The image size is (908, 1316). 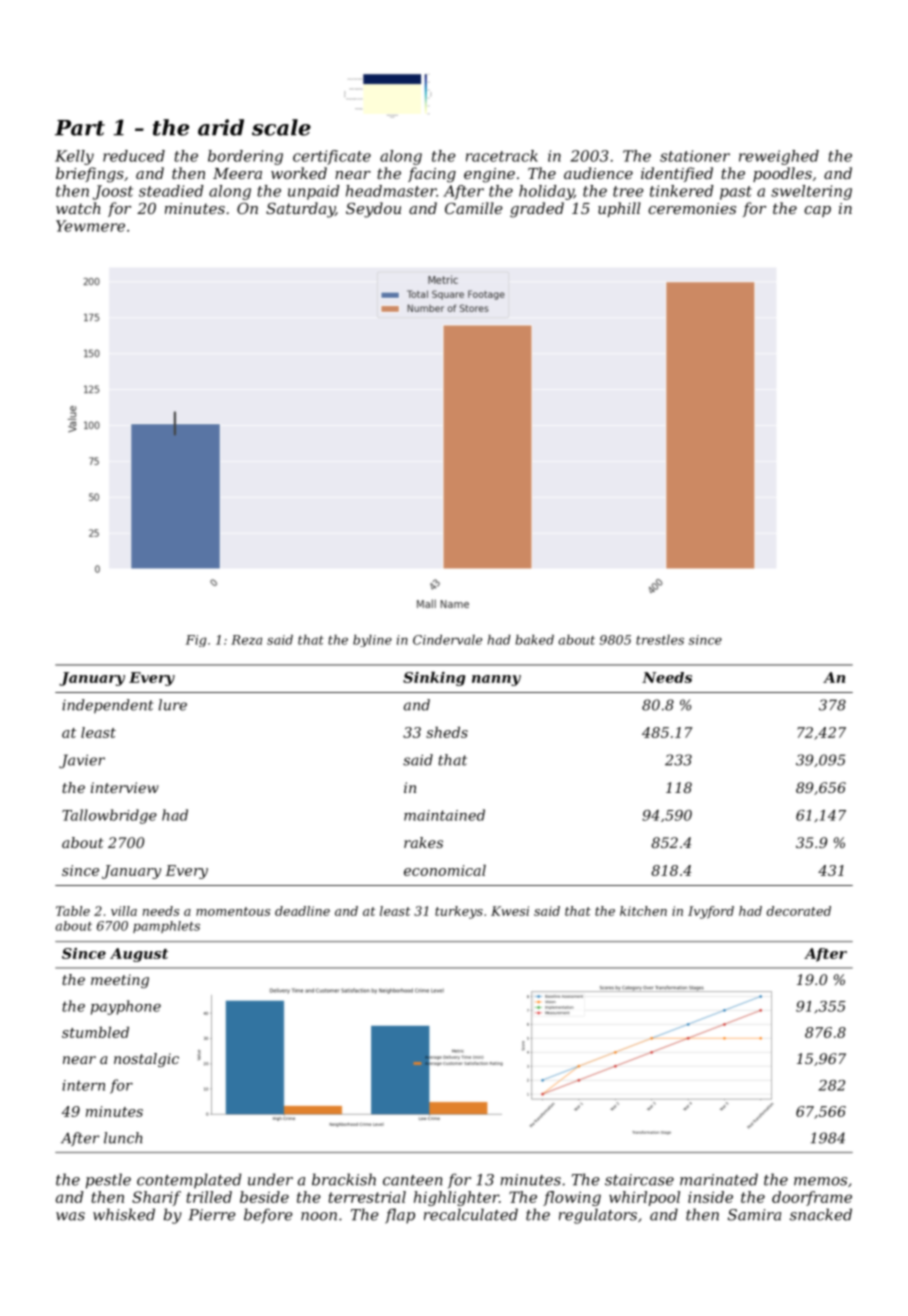 What do you see at coordinates (90, 226) in the image?
I see `Yewmere` at bounding box center [90, 226].
